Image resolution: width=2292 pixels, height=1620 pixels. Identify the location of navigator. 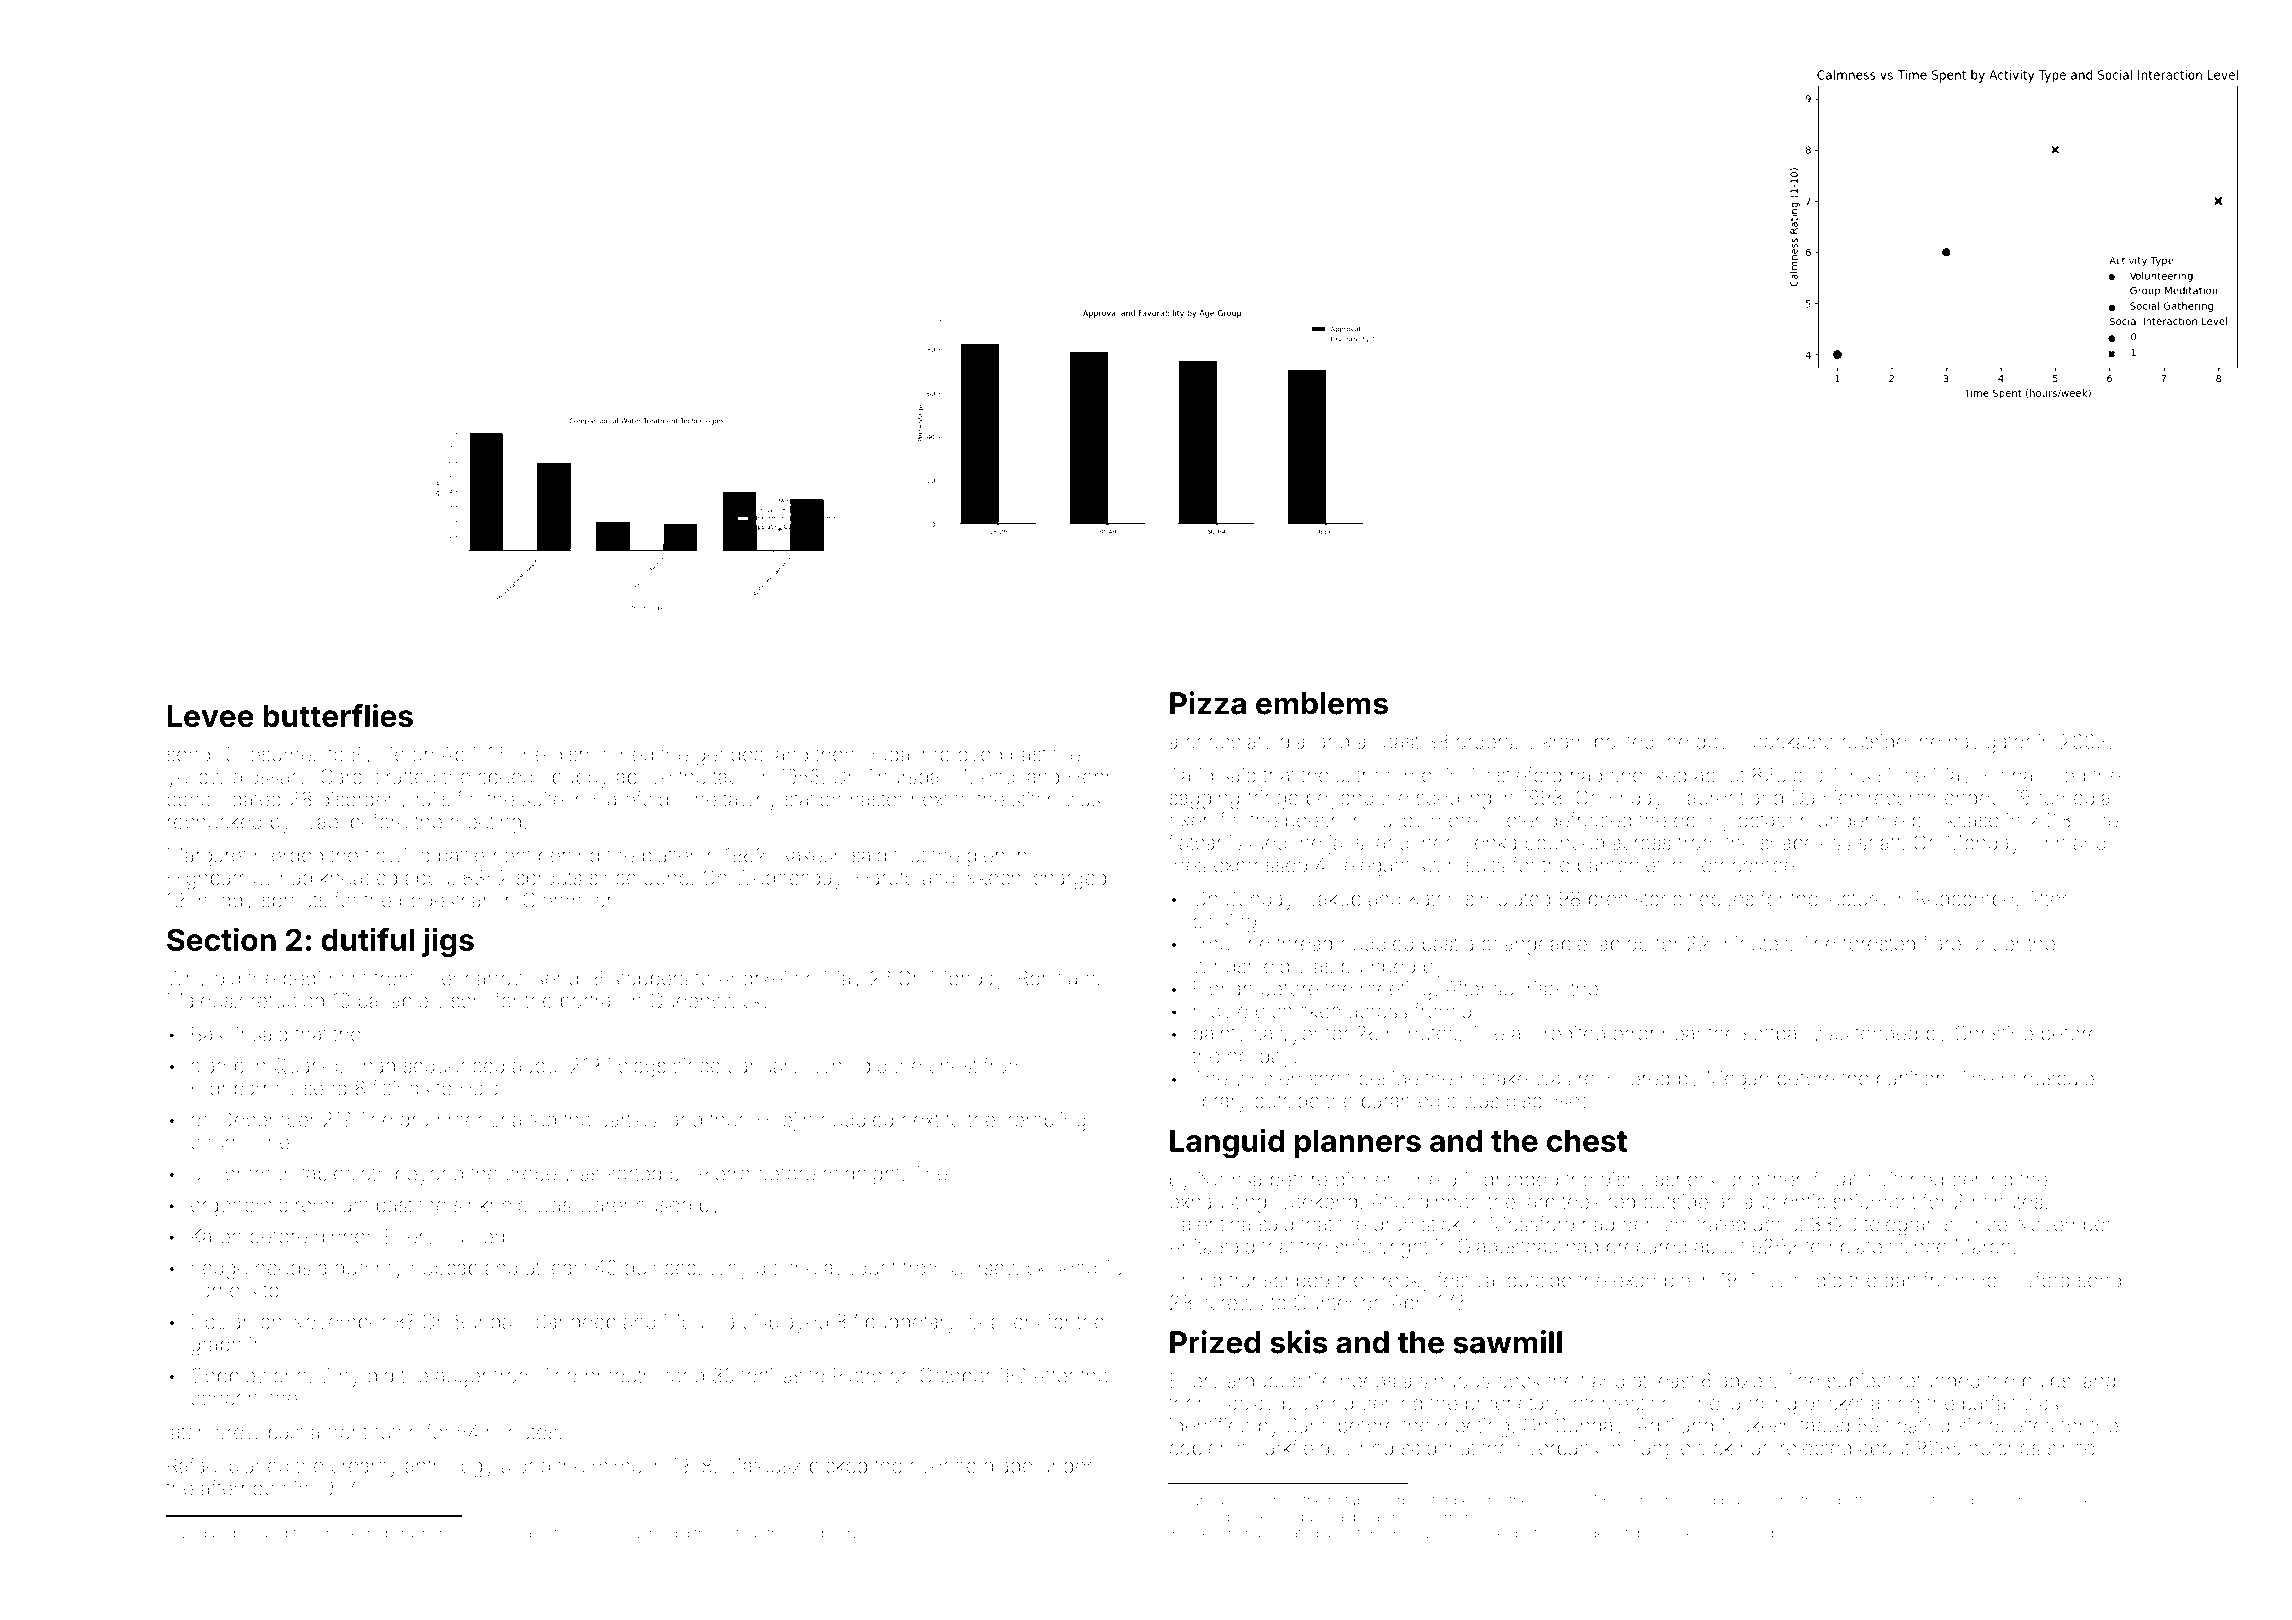
(1990, 743).
